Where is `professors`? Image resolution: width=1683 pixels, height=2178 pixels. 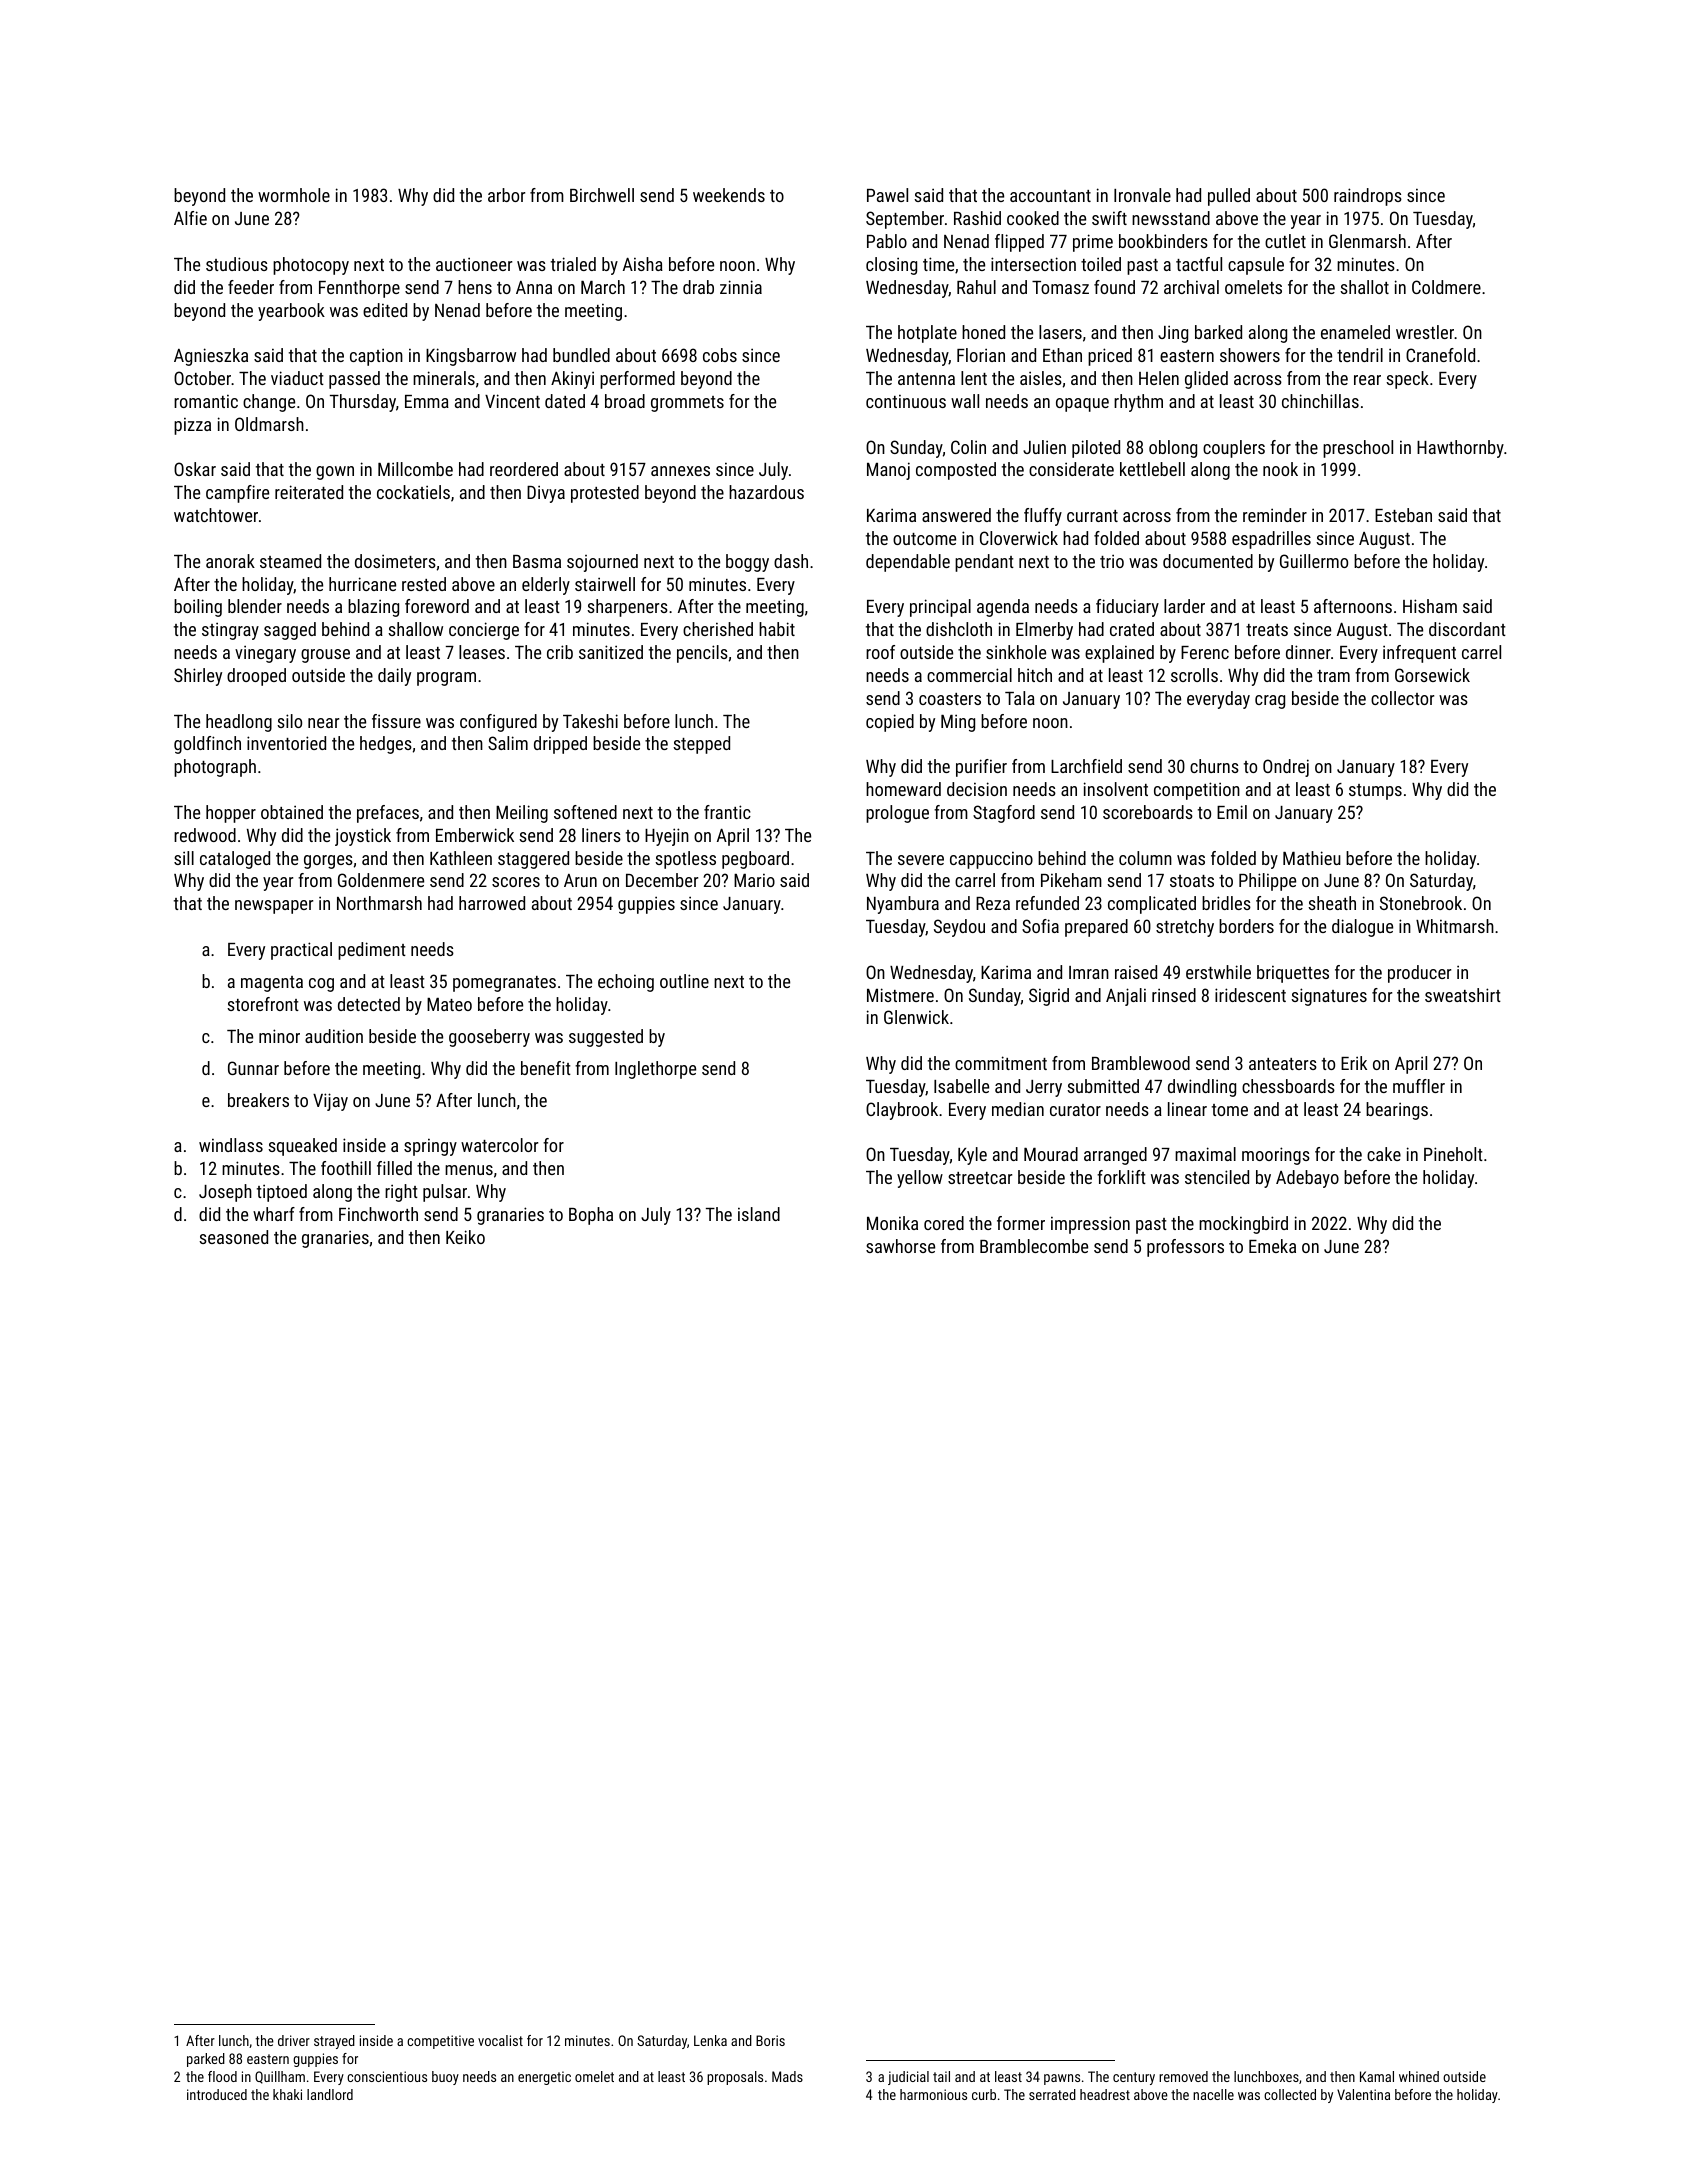 professors is located at coordinates (1185, 1248).
